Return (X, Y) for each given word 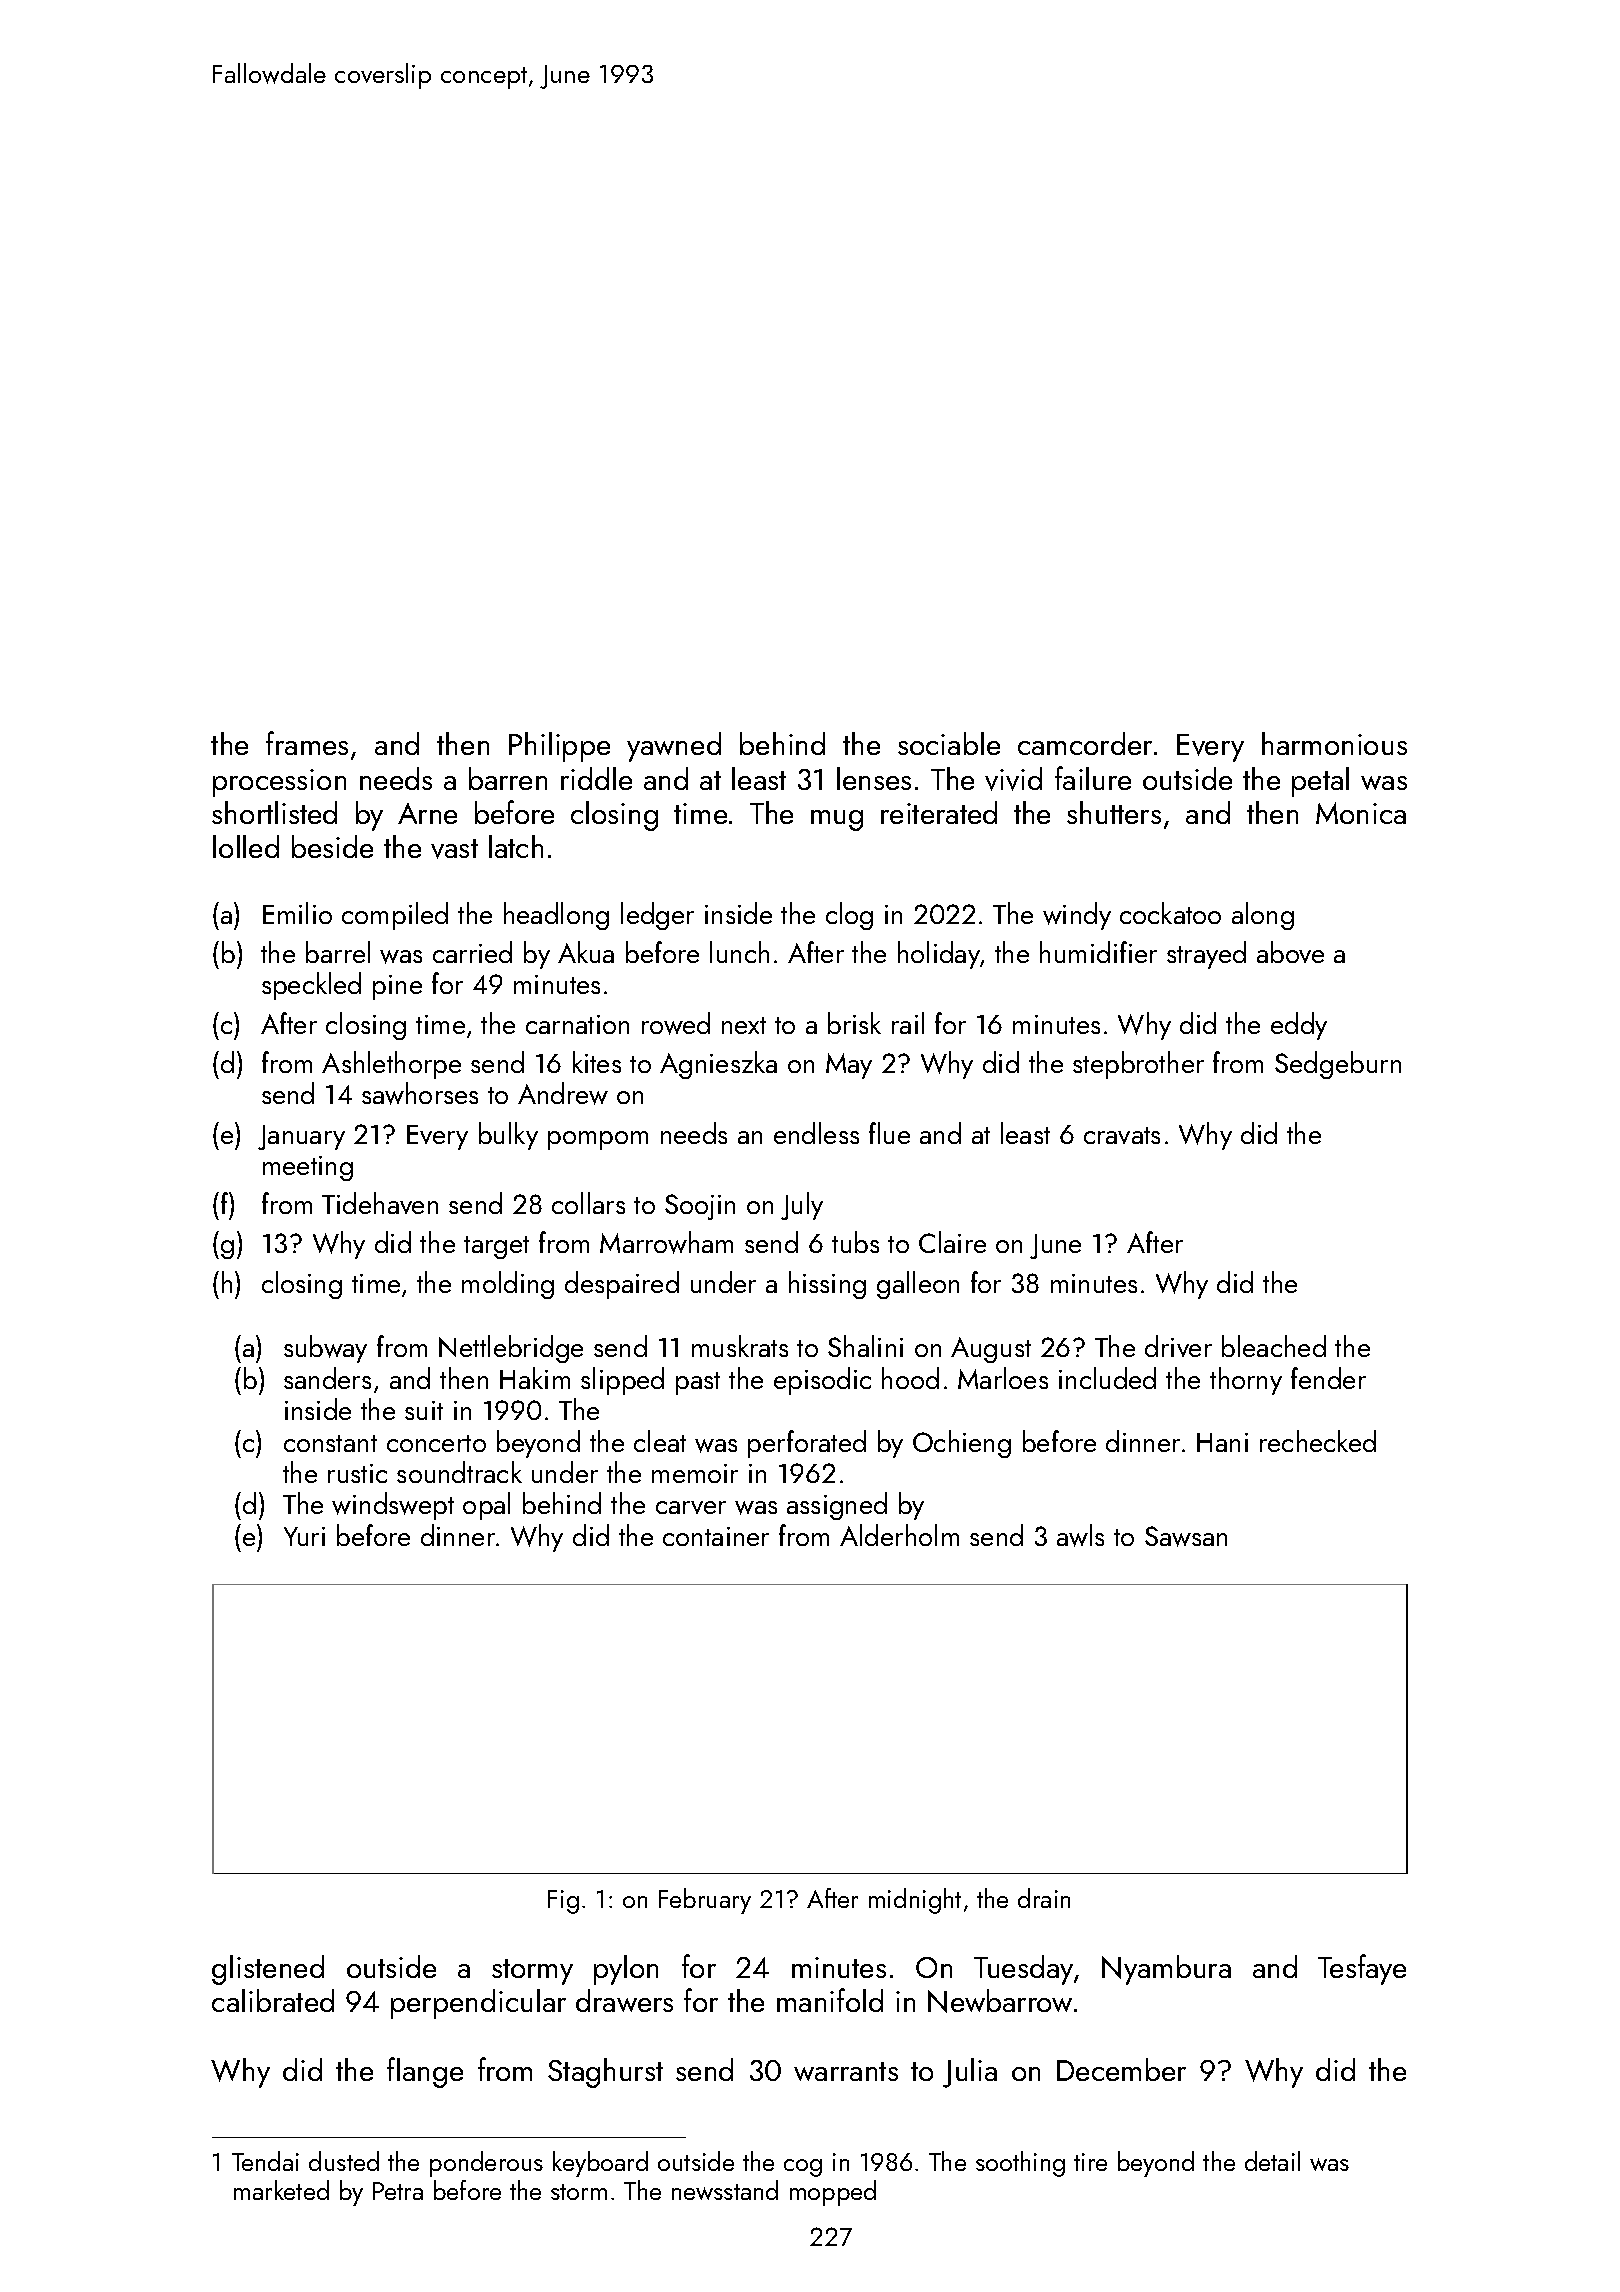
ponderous (486, 2164)
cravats (1122, 1135)
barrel (338, 952)
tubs (855, 1242)
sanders (327, 1378)
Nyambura (1166, 1970)
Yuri (304, 1536)
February (705, 1901)
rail (908, 1023)
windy (1077, 916)
